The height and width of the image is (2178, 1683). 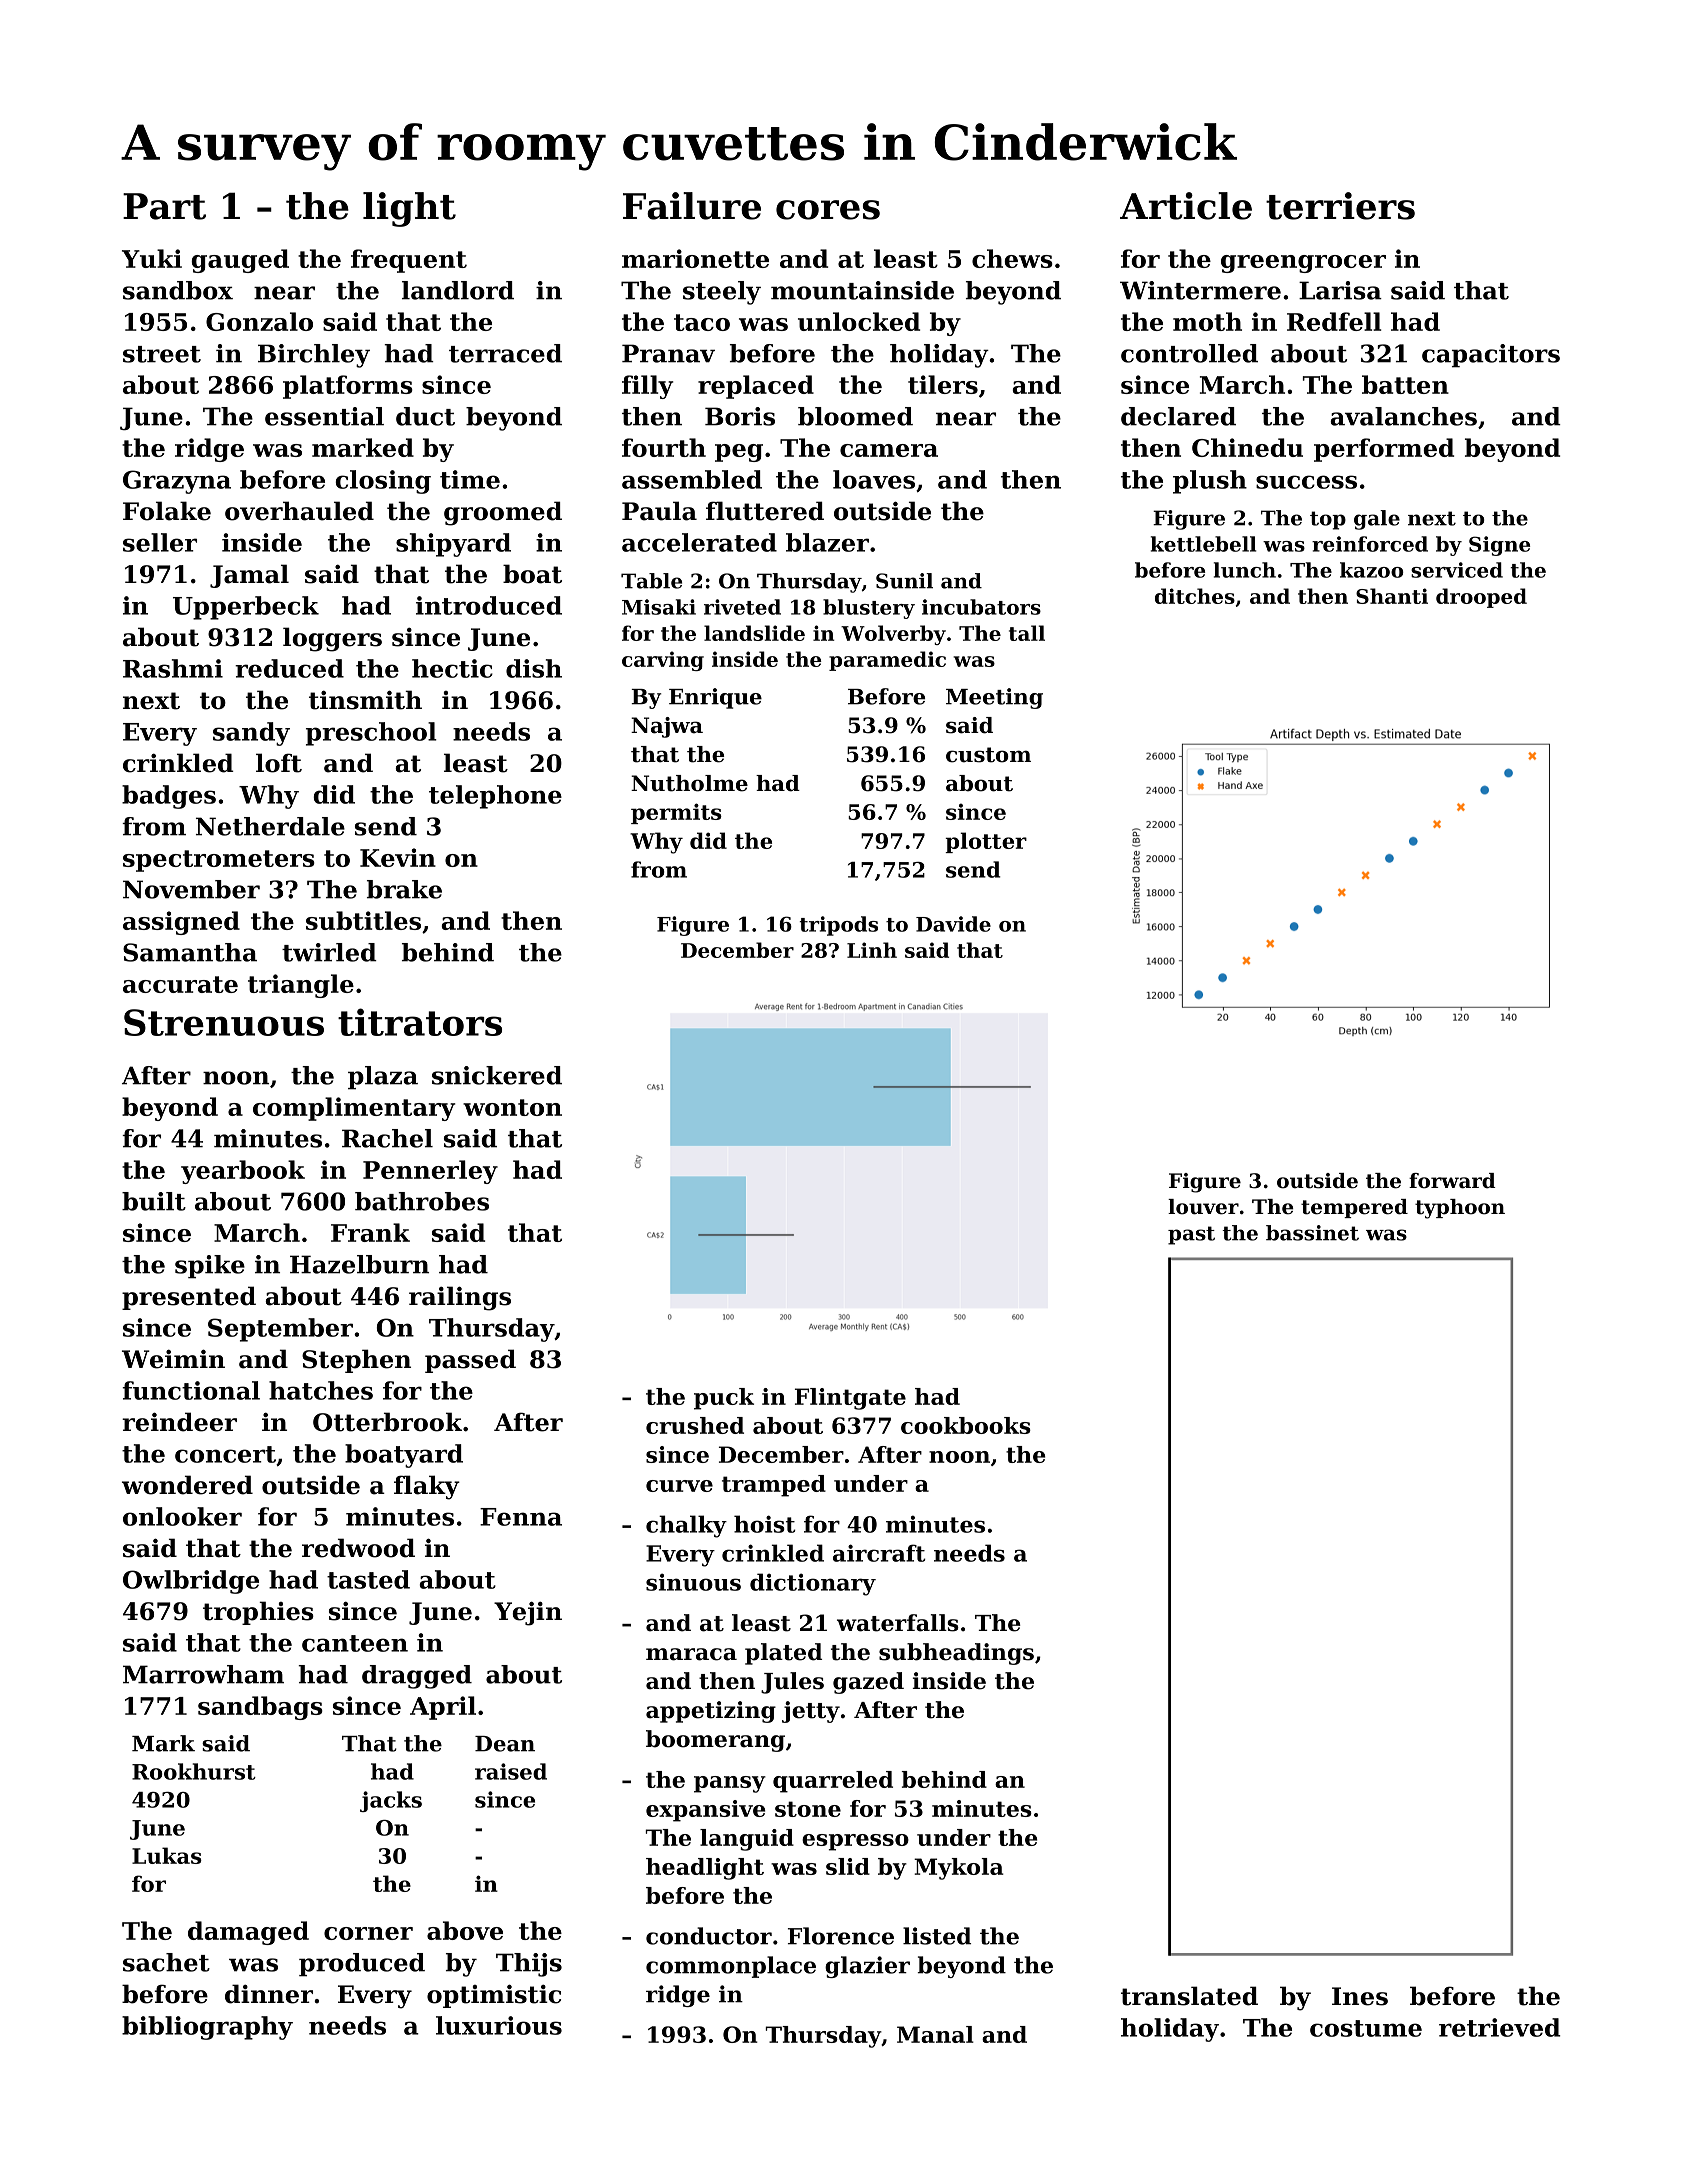 I want to click on cookbooks, so click(x=966, y=1425).
